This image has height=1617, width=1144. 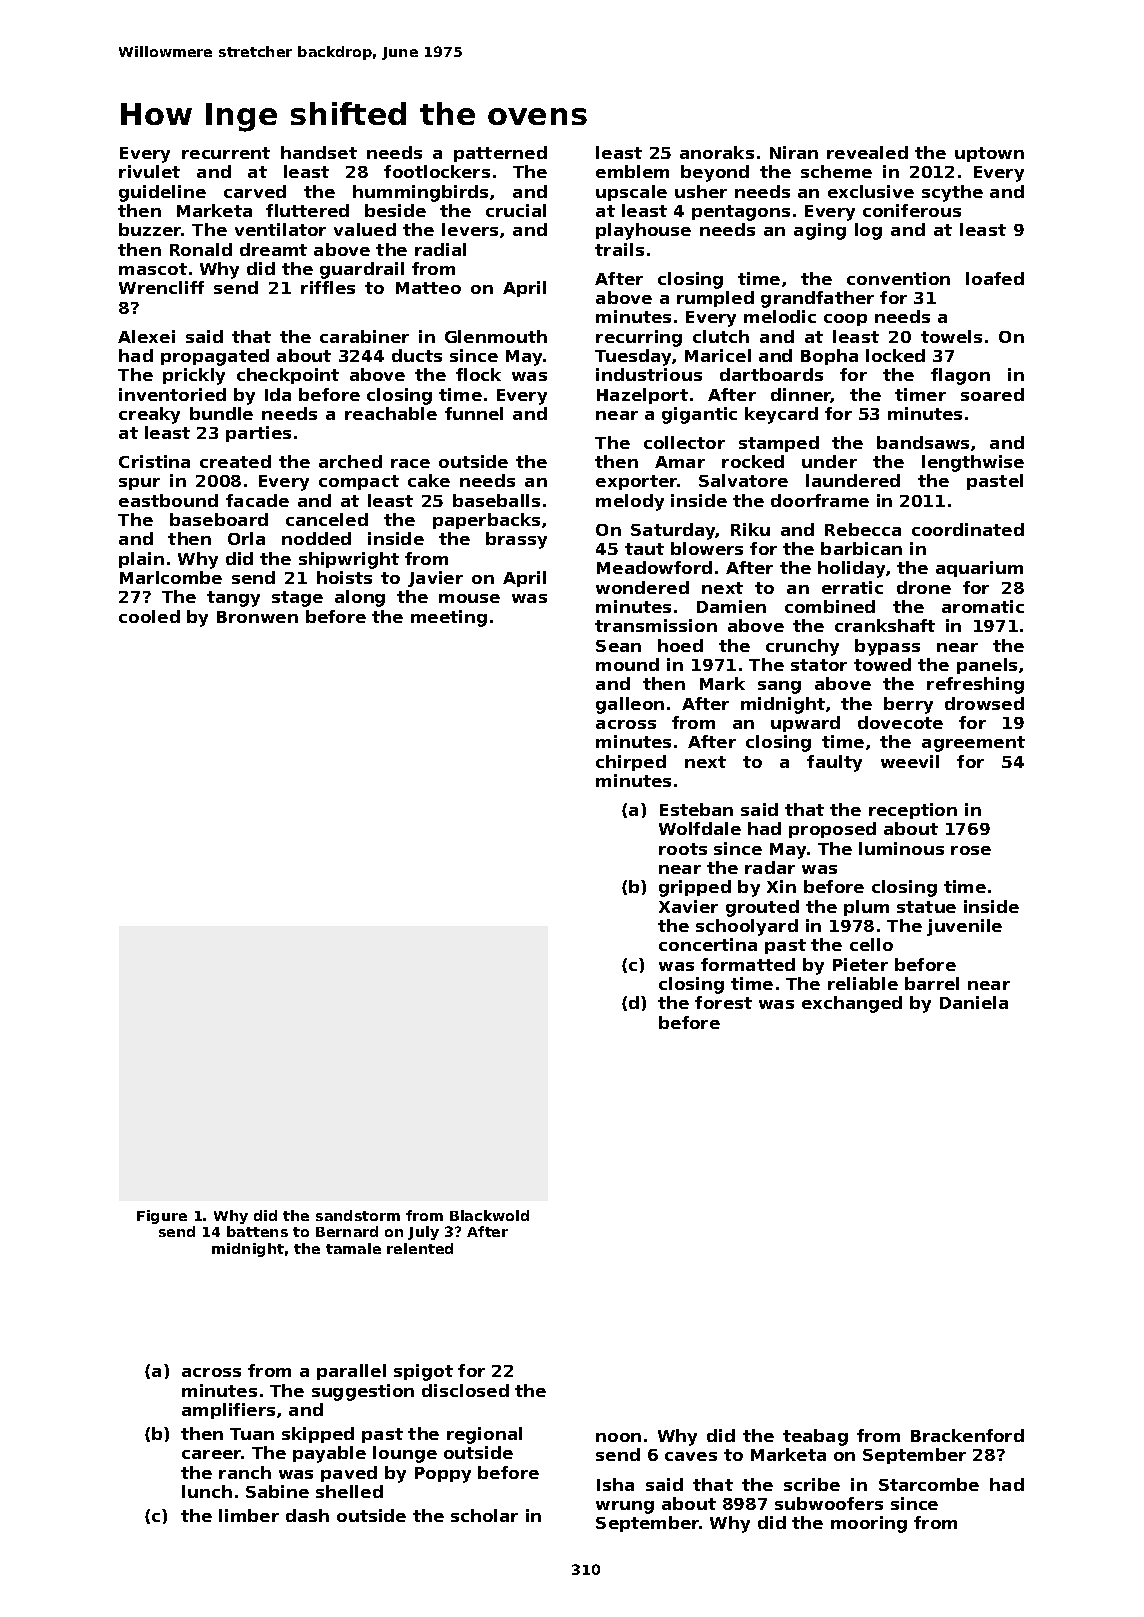 What do you see at coordinates (974, 1002) in the image?
I see `Daniela` at bounding box center [974, 1002].
